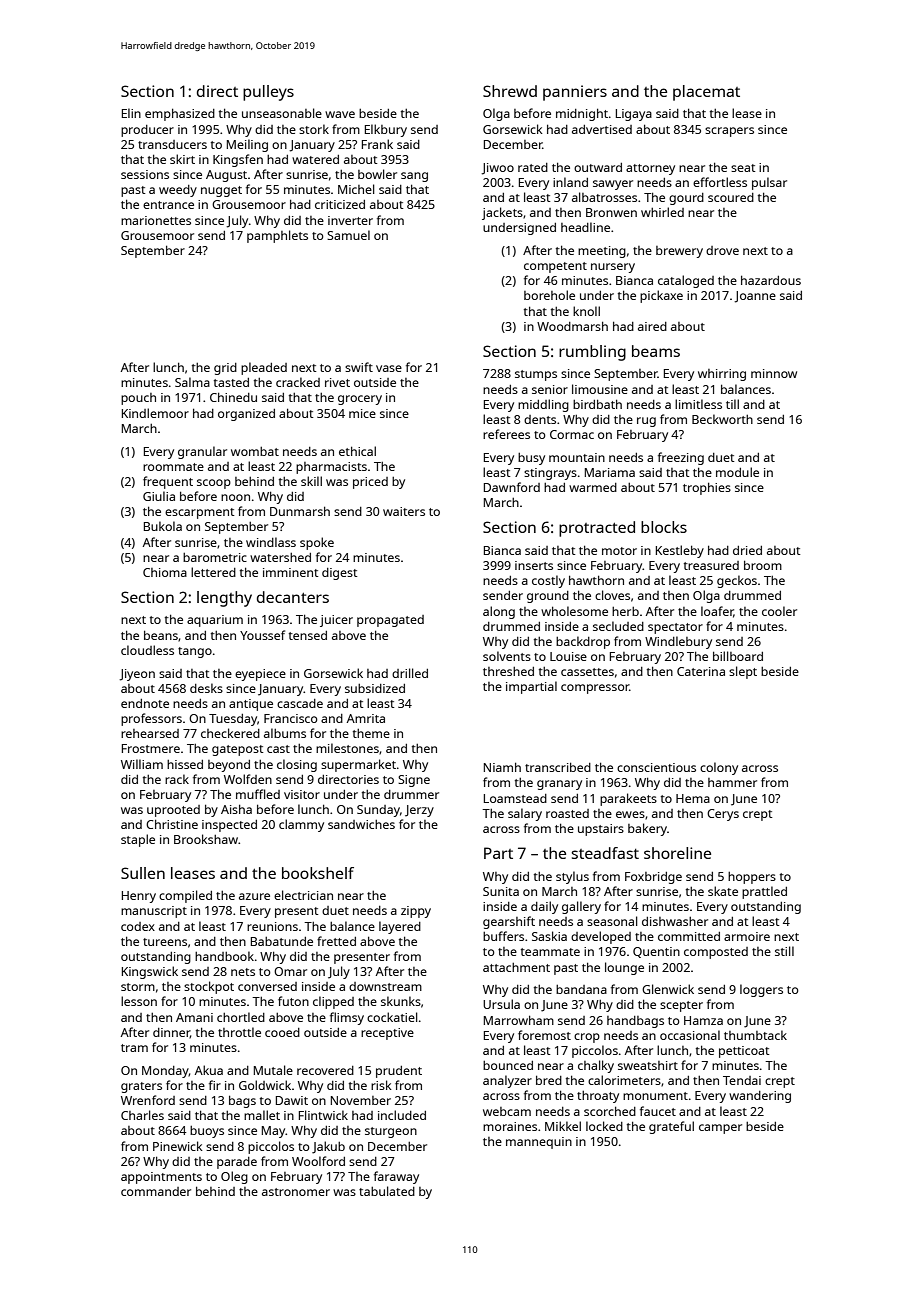 Image resolution: width=924 pixels, height=1308 pixels. What do you see at coordinates (410, 673) in the page?
I see `drilled` at bounding box center [410, 673].
